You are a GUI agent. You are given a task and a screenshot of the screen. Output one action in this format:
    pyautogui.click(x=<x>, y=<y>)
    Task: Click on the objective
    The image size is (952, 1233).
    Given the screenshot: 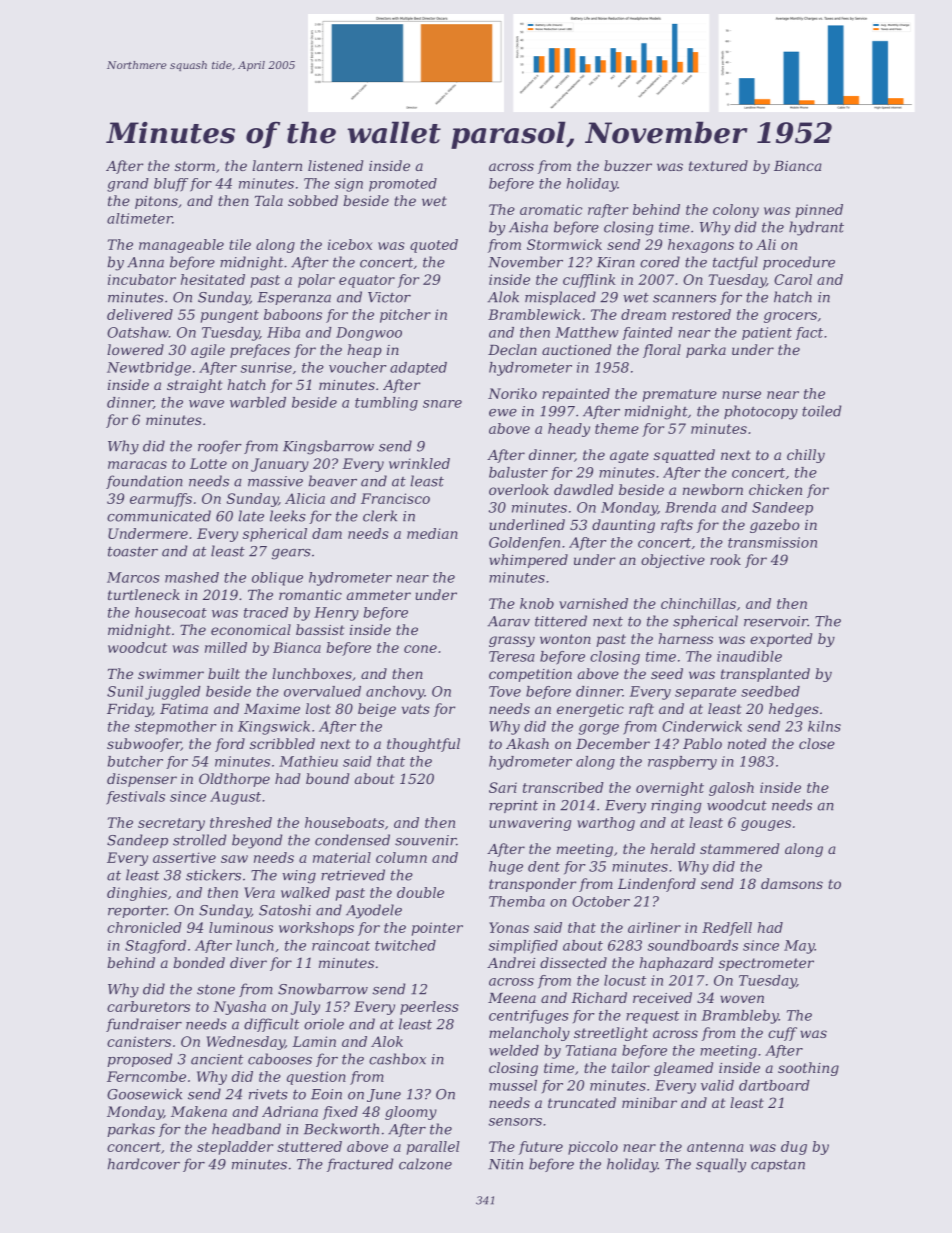 What is the action you would take?
    pyautogui.click(x=673, y=561)
